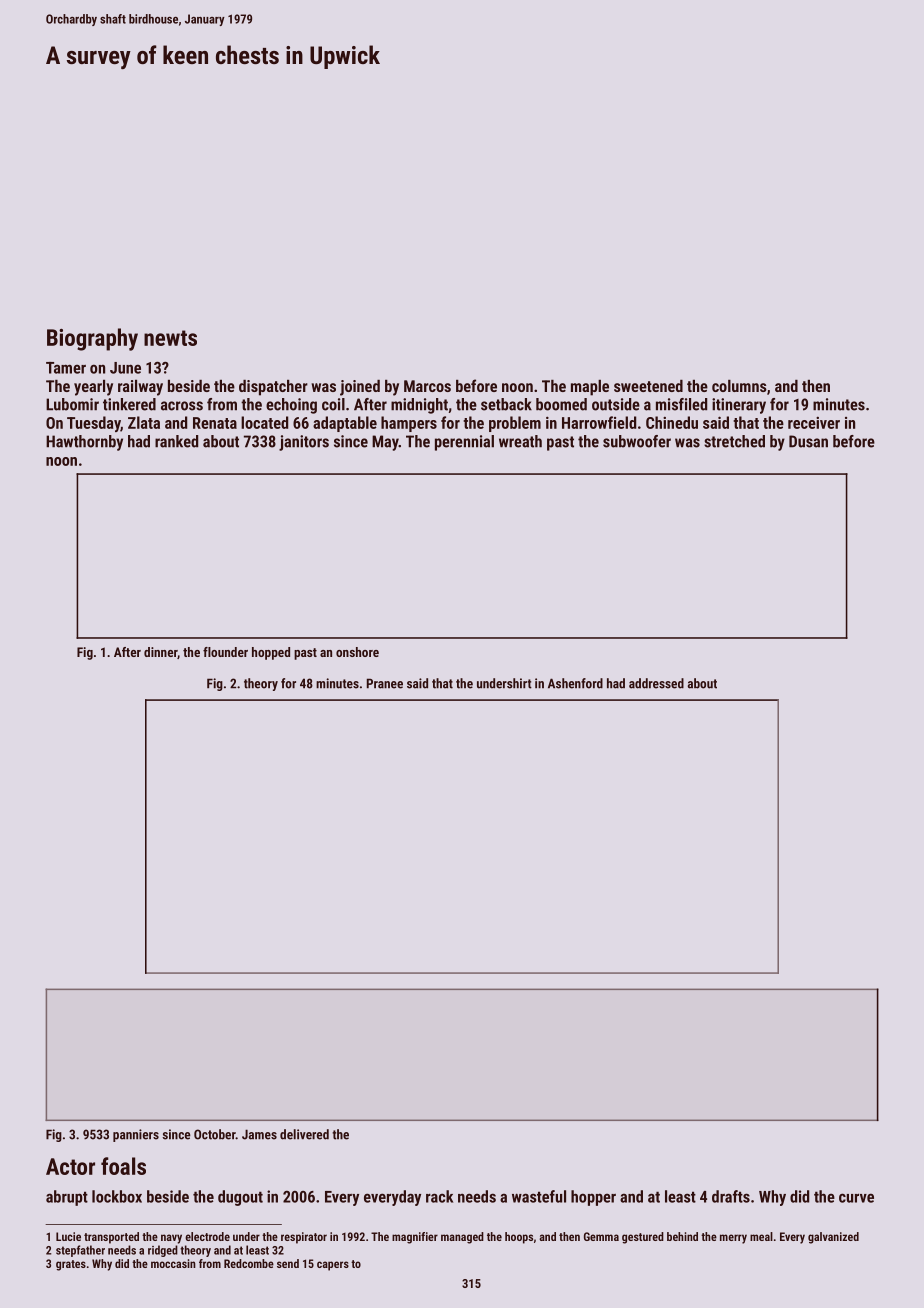 The width and height of the document is (924, 1308). What do you see at coordinates (419, 406) in the document?
I see `midnight` at bounding box center [419, 406].
